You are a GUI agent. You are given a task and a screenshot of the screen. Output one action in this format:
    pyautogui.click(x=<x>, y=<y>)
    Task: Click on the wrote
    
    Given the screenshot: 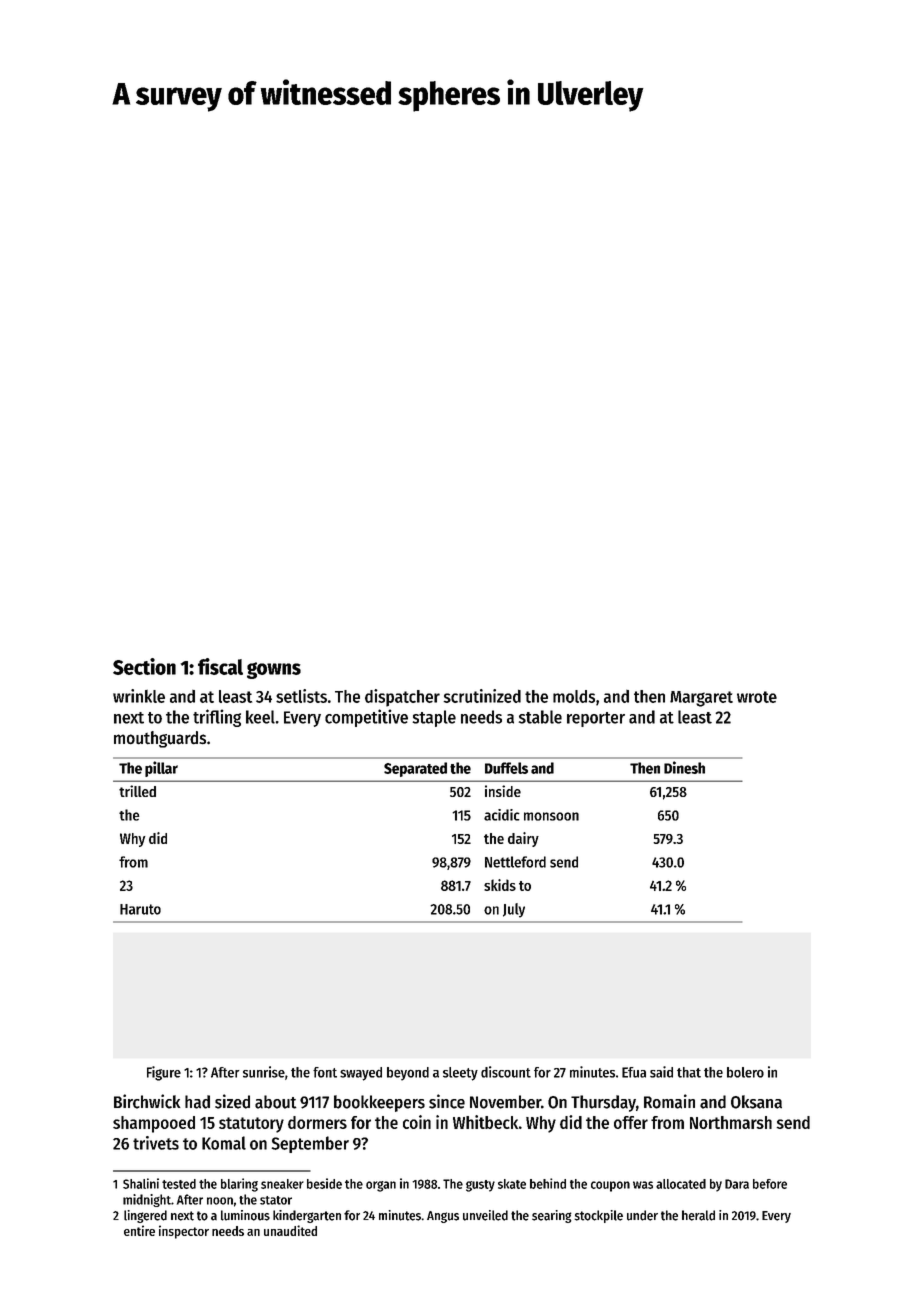 What is the action you would take?
    pyautogui.click(x=757, y=697)
